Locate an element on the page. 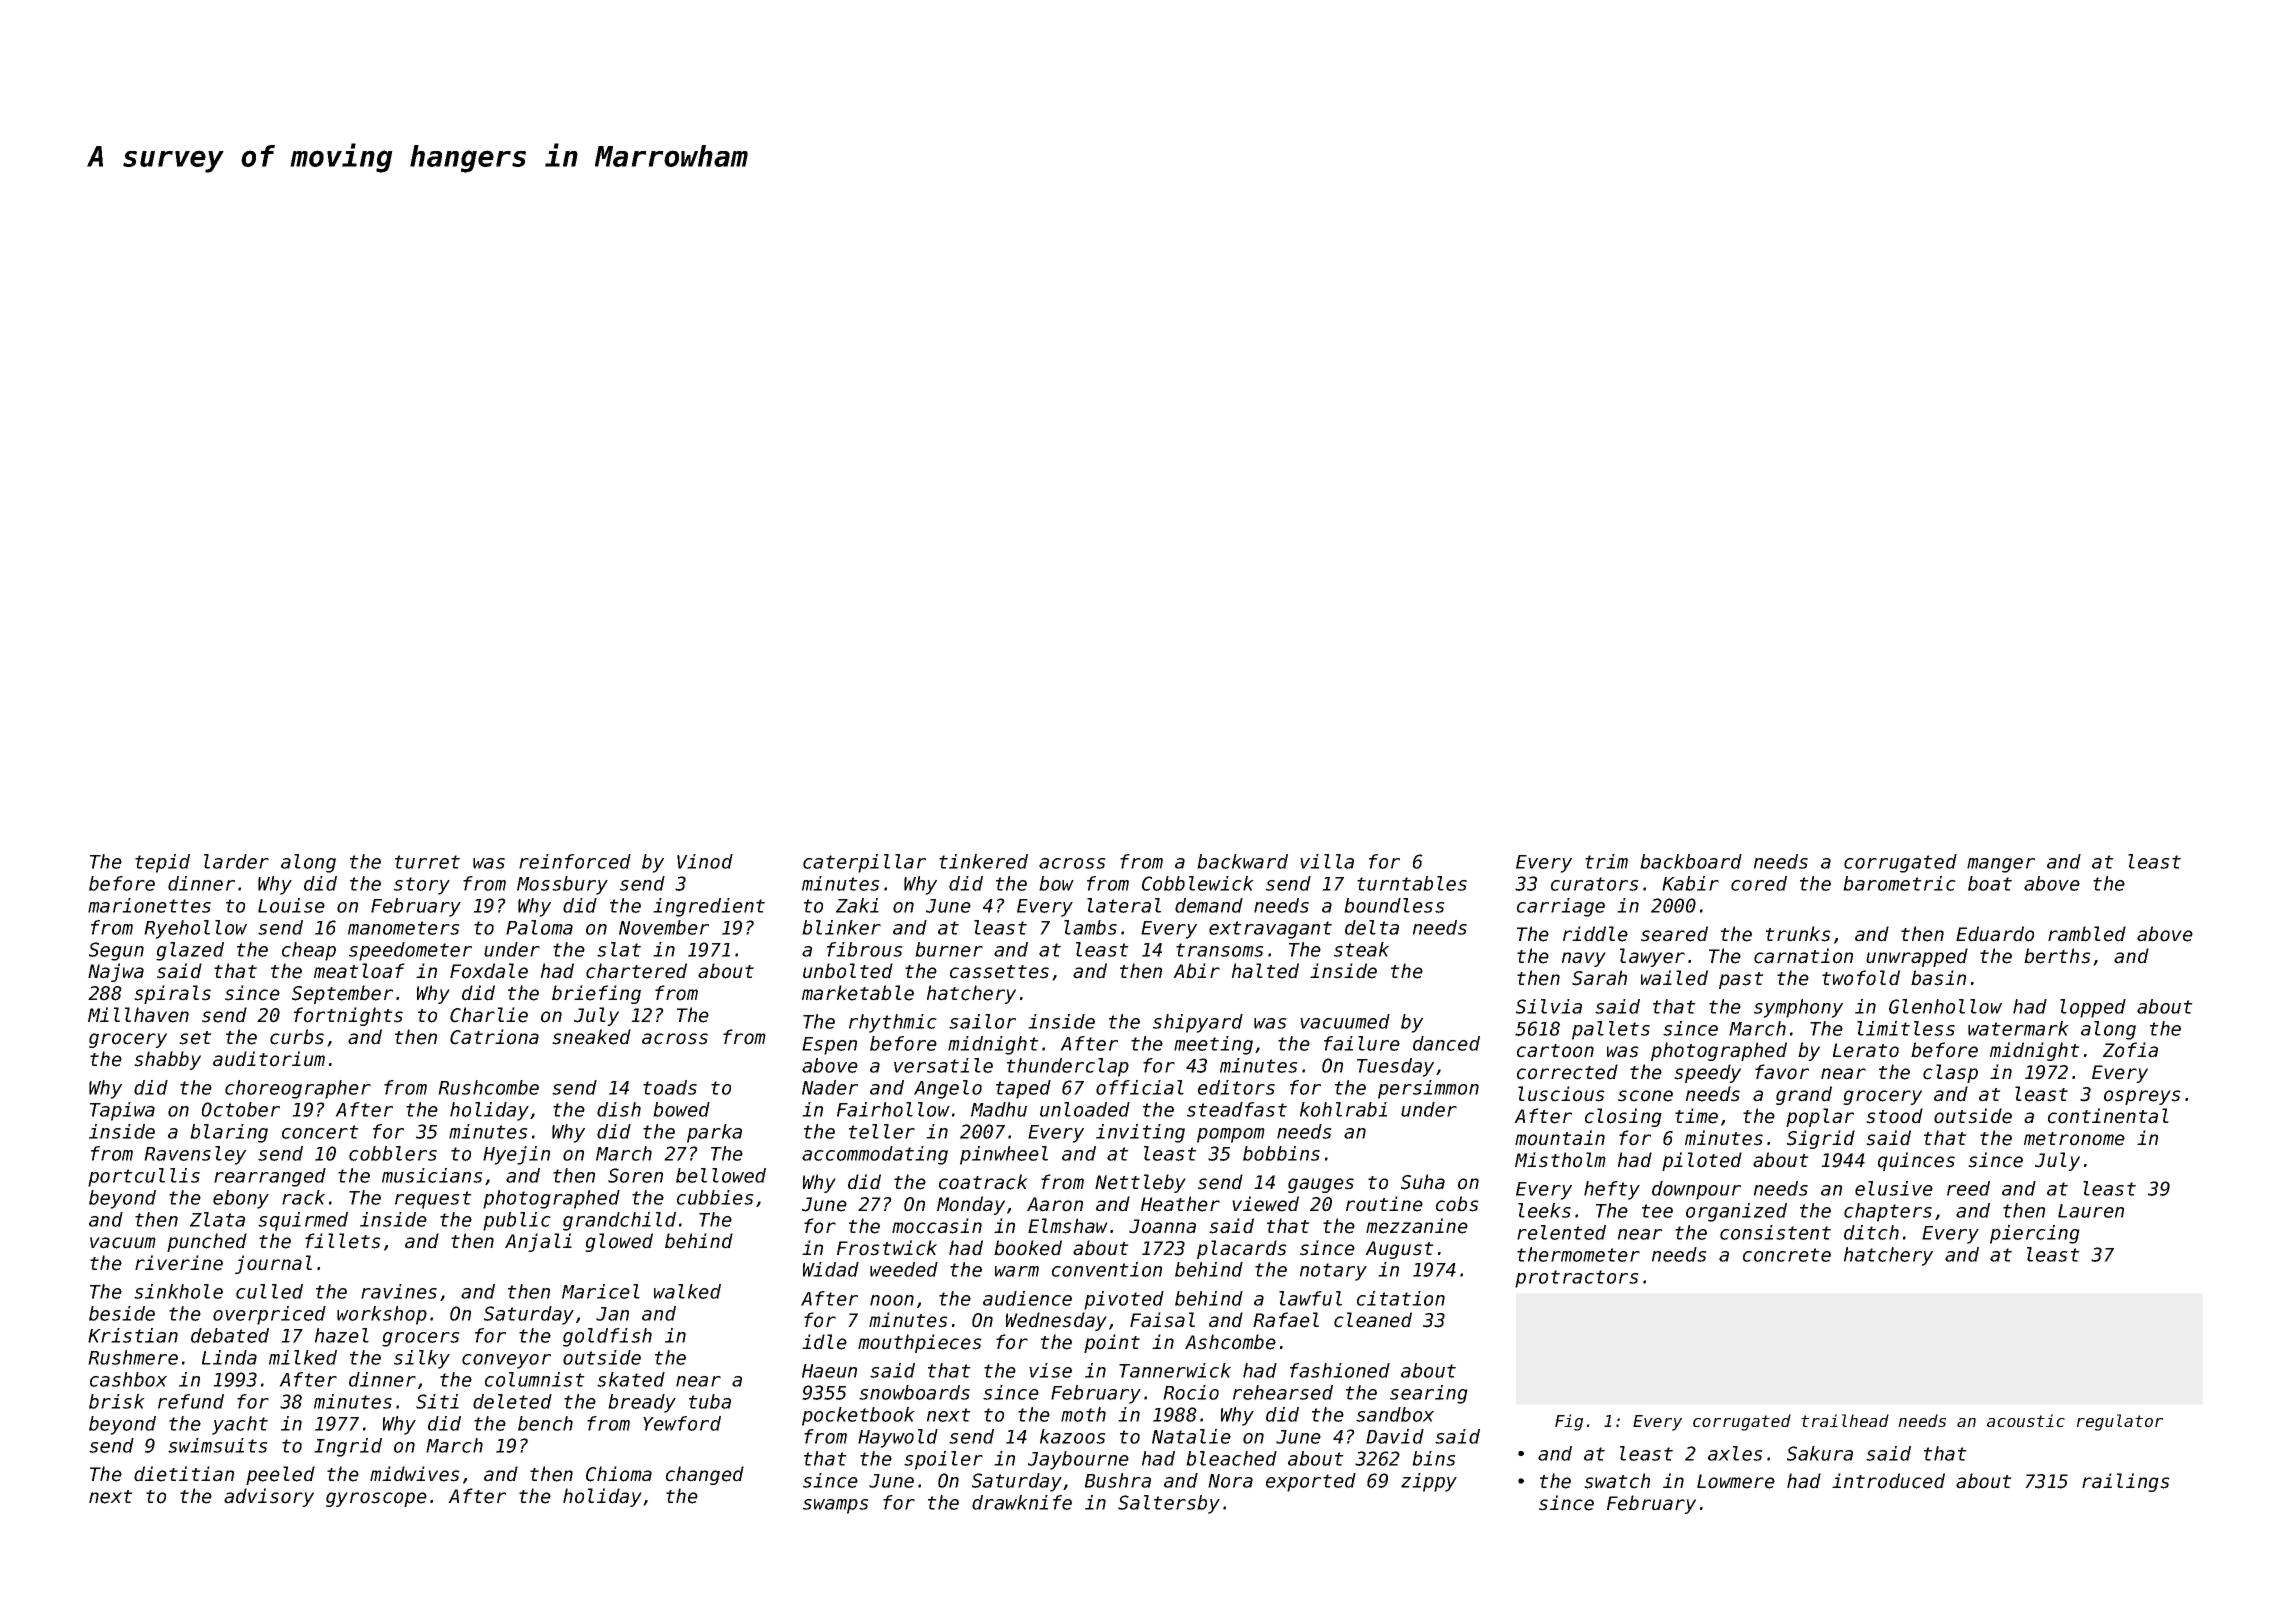 The height and width of the document is (1620, 2291). tepid is located at coordinates (162, 863).
